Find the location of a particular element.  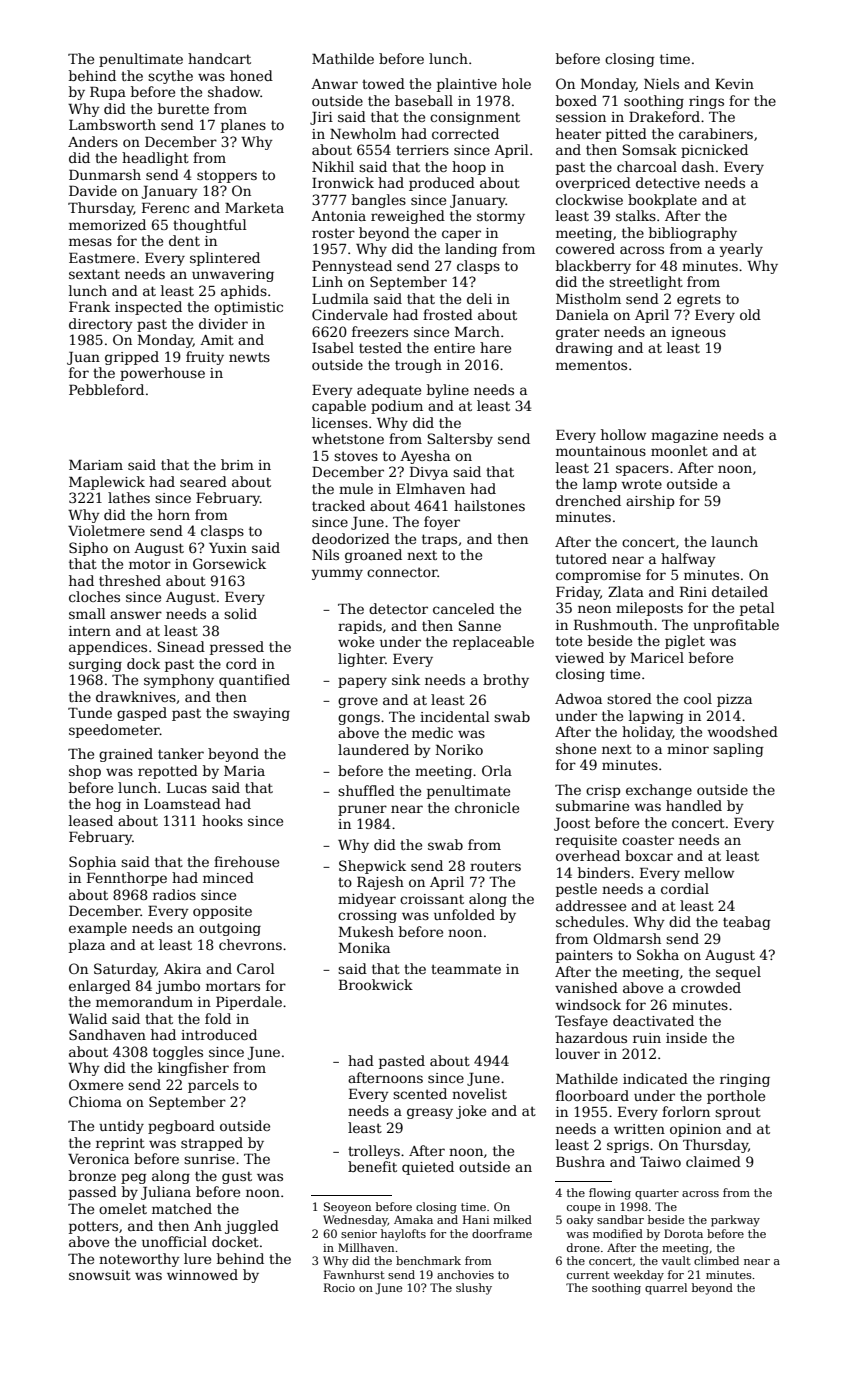

pruner is located at coordinates (362, 810).
